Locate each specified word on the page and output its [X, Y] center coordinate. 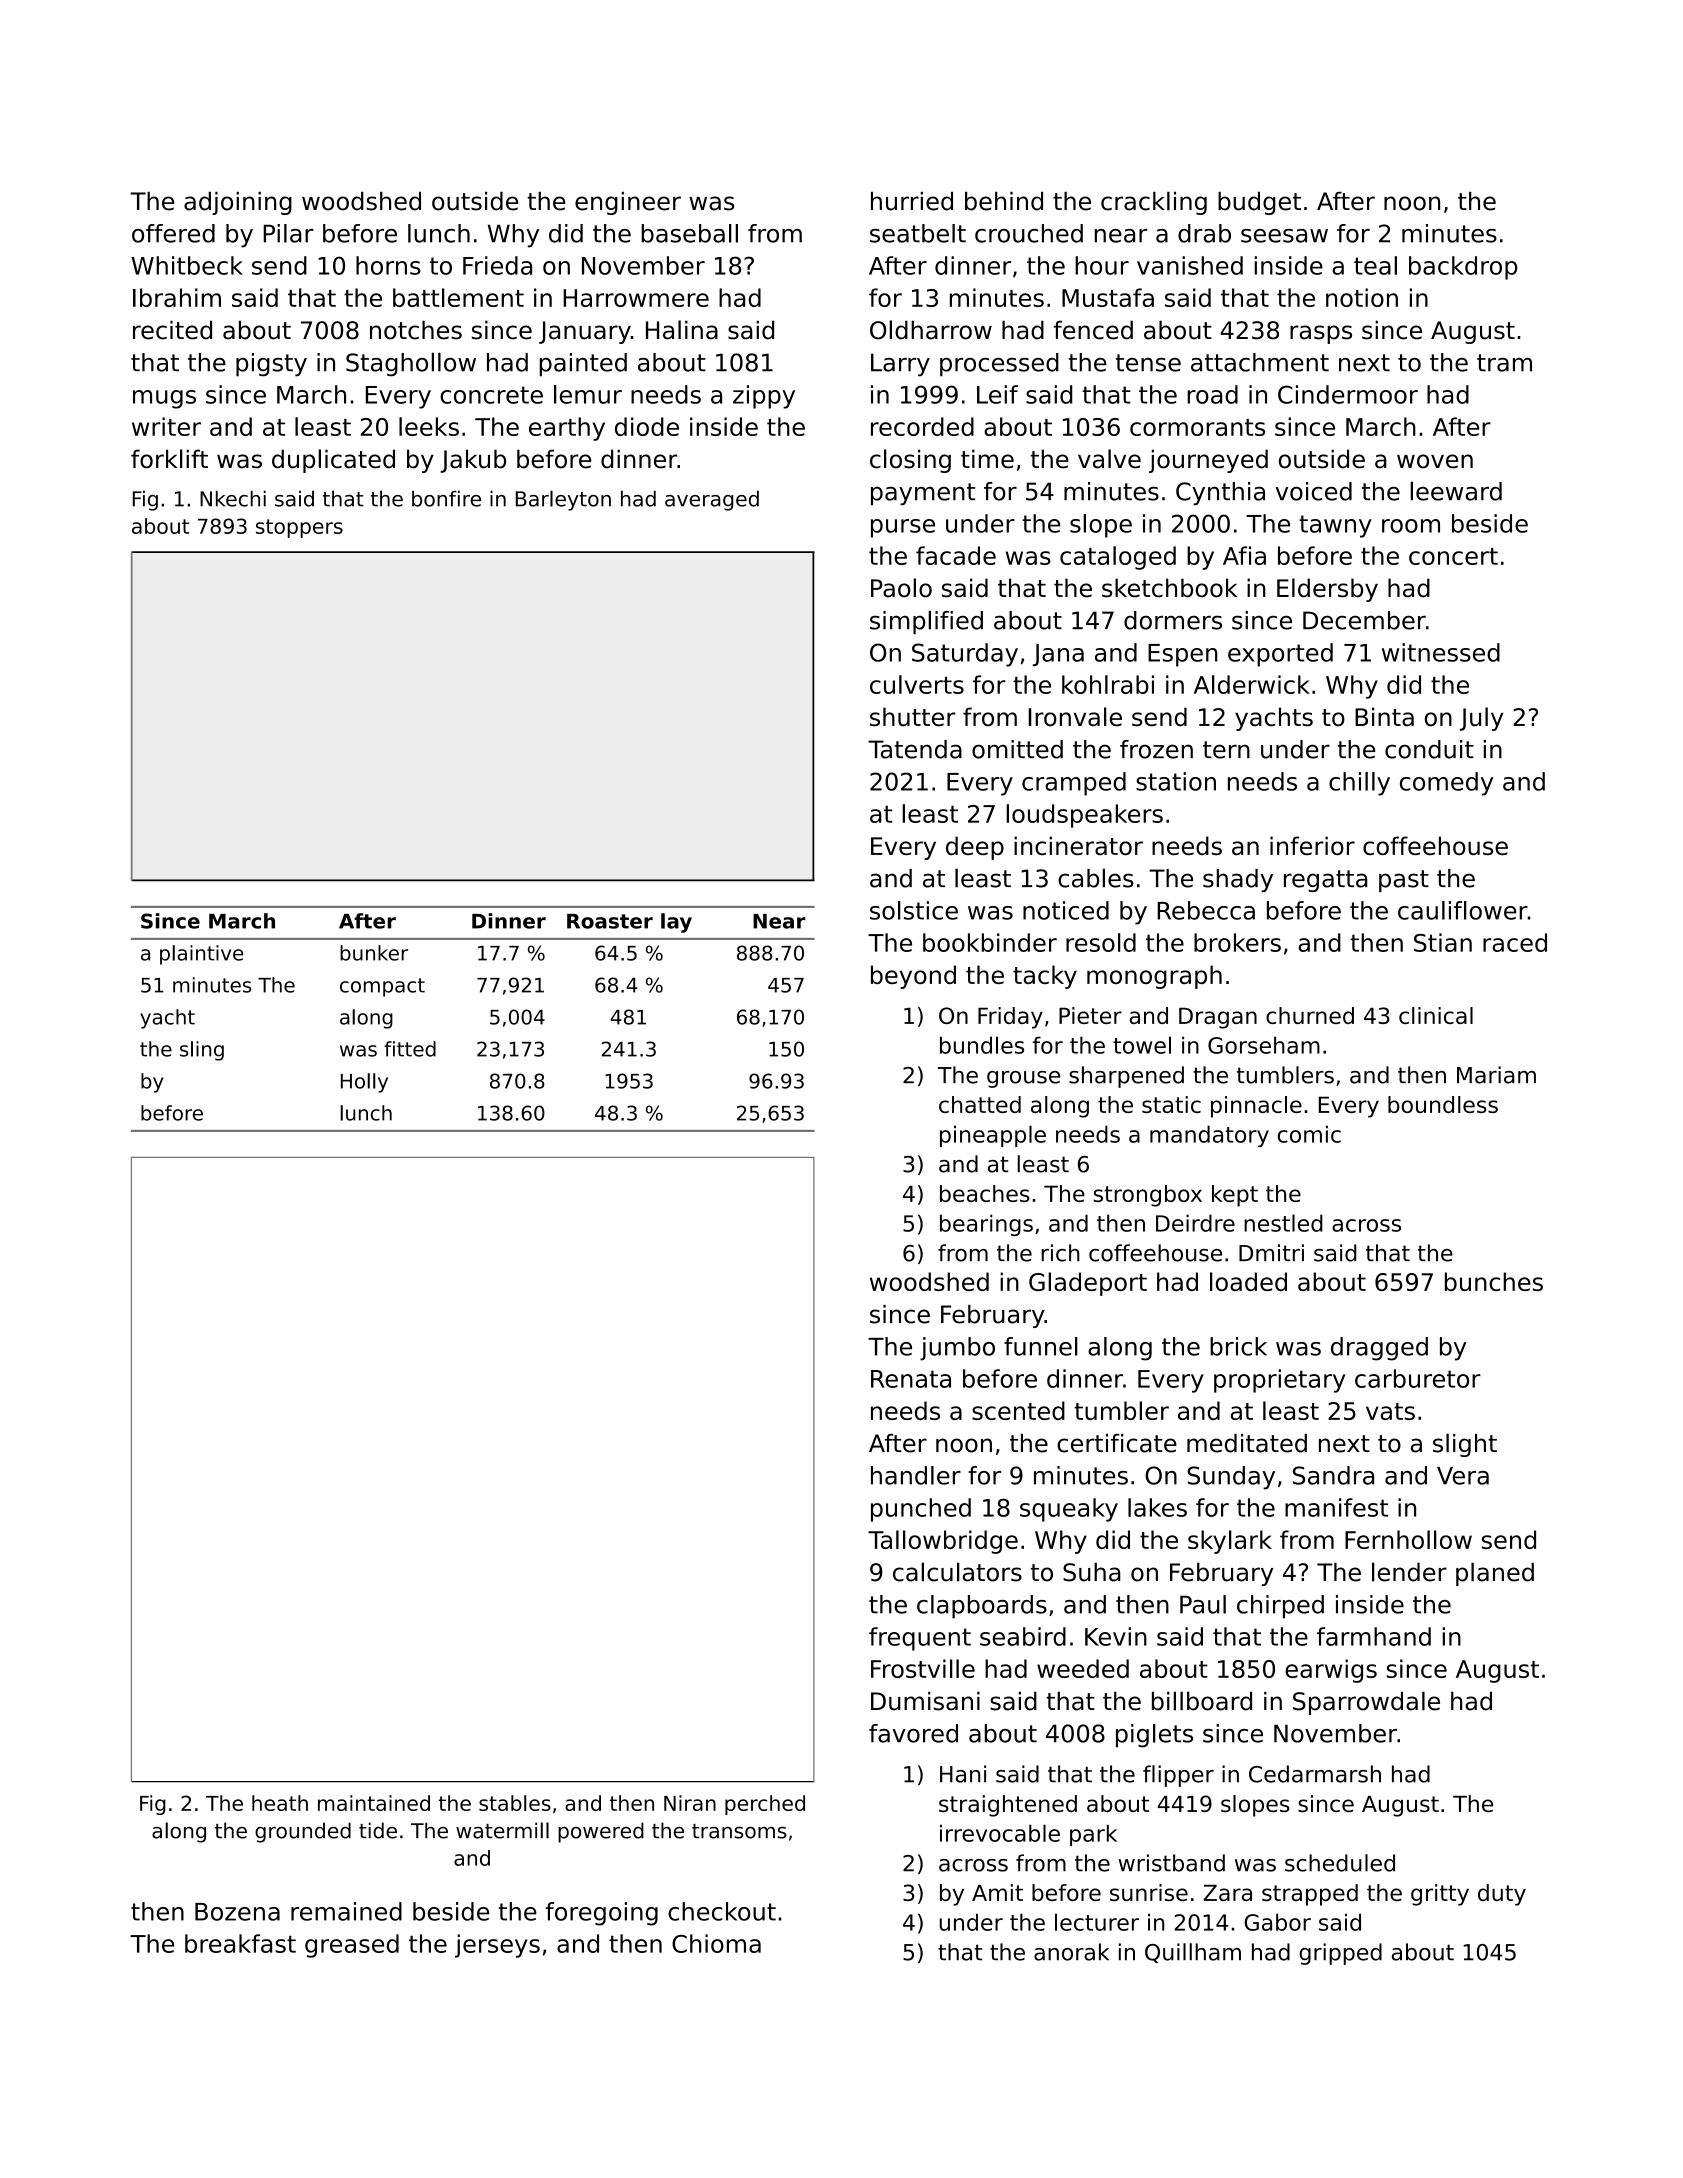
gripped [1340, 1954]
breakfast [240, 1943]
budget [1259, 203]
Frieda [497, 265]
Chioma [716, 1943]
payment [923, 494]
